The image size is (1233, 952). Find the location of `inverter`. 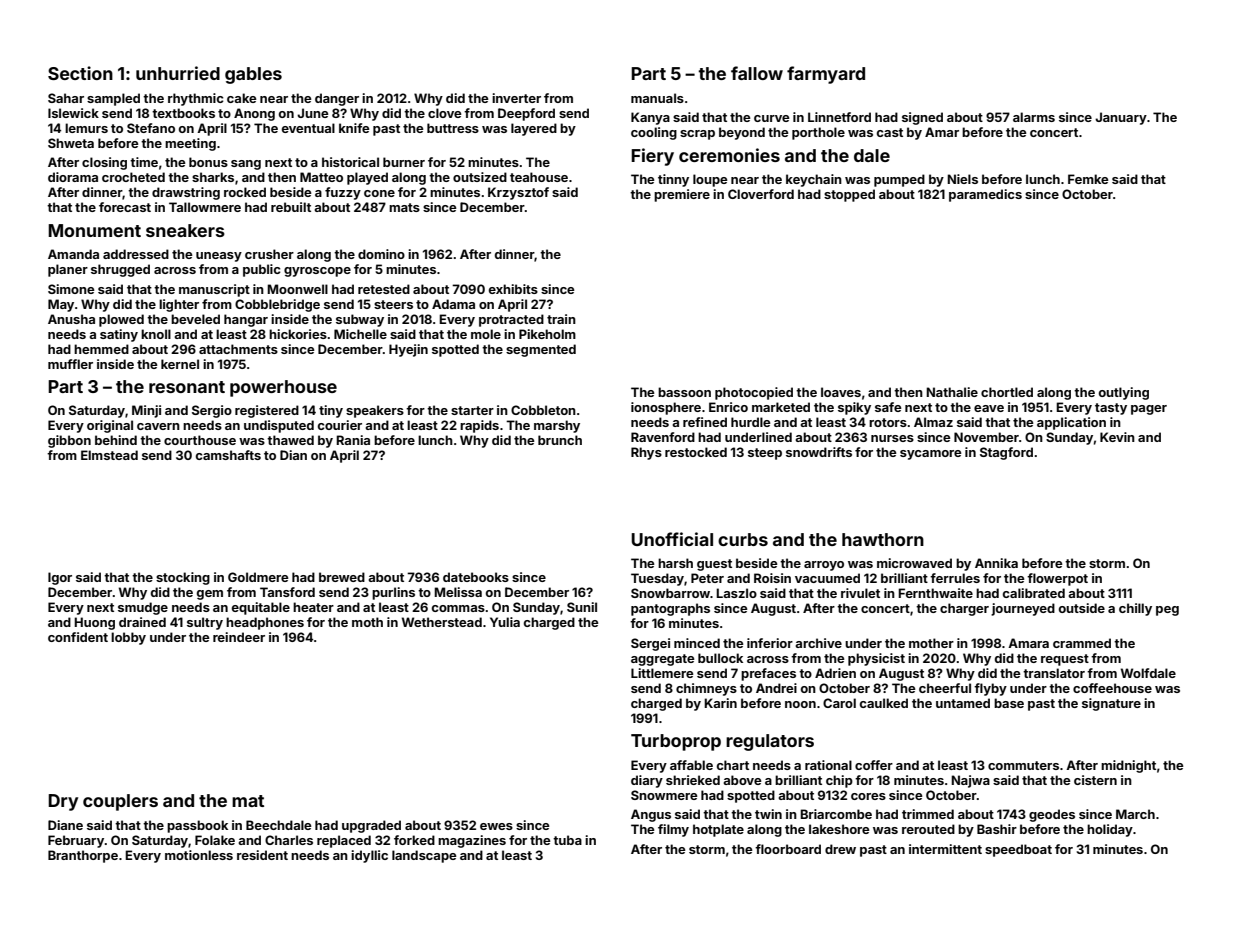

inverter is located at coordinates (516, 98).
